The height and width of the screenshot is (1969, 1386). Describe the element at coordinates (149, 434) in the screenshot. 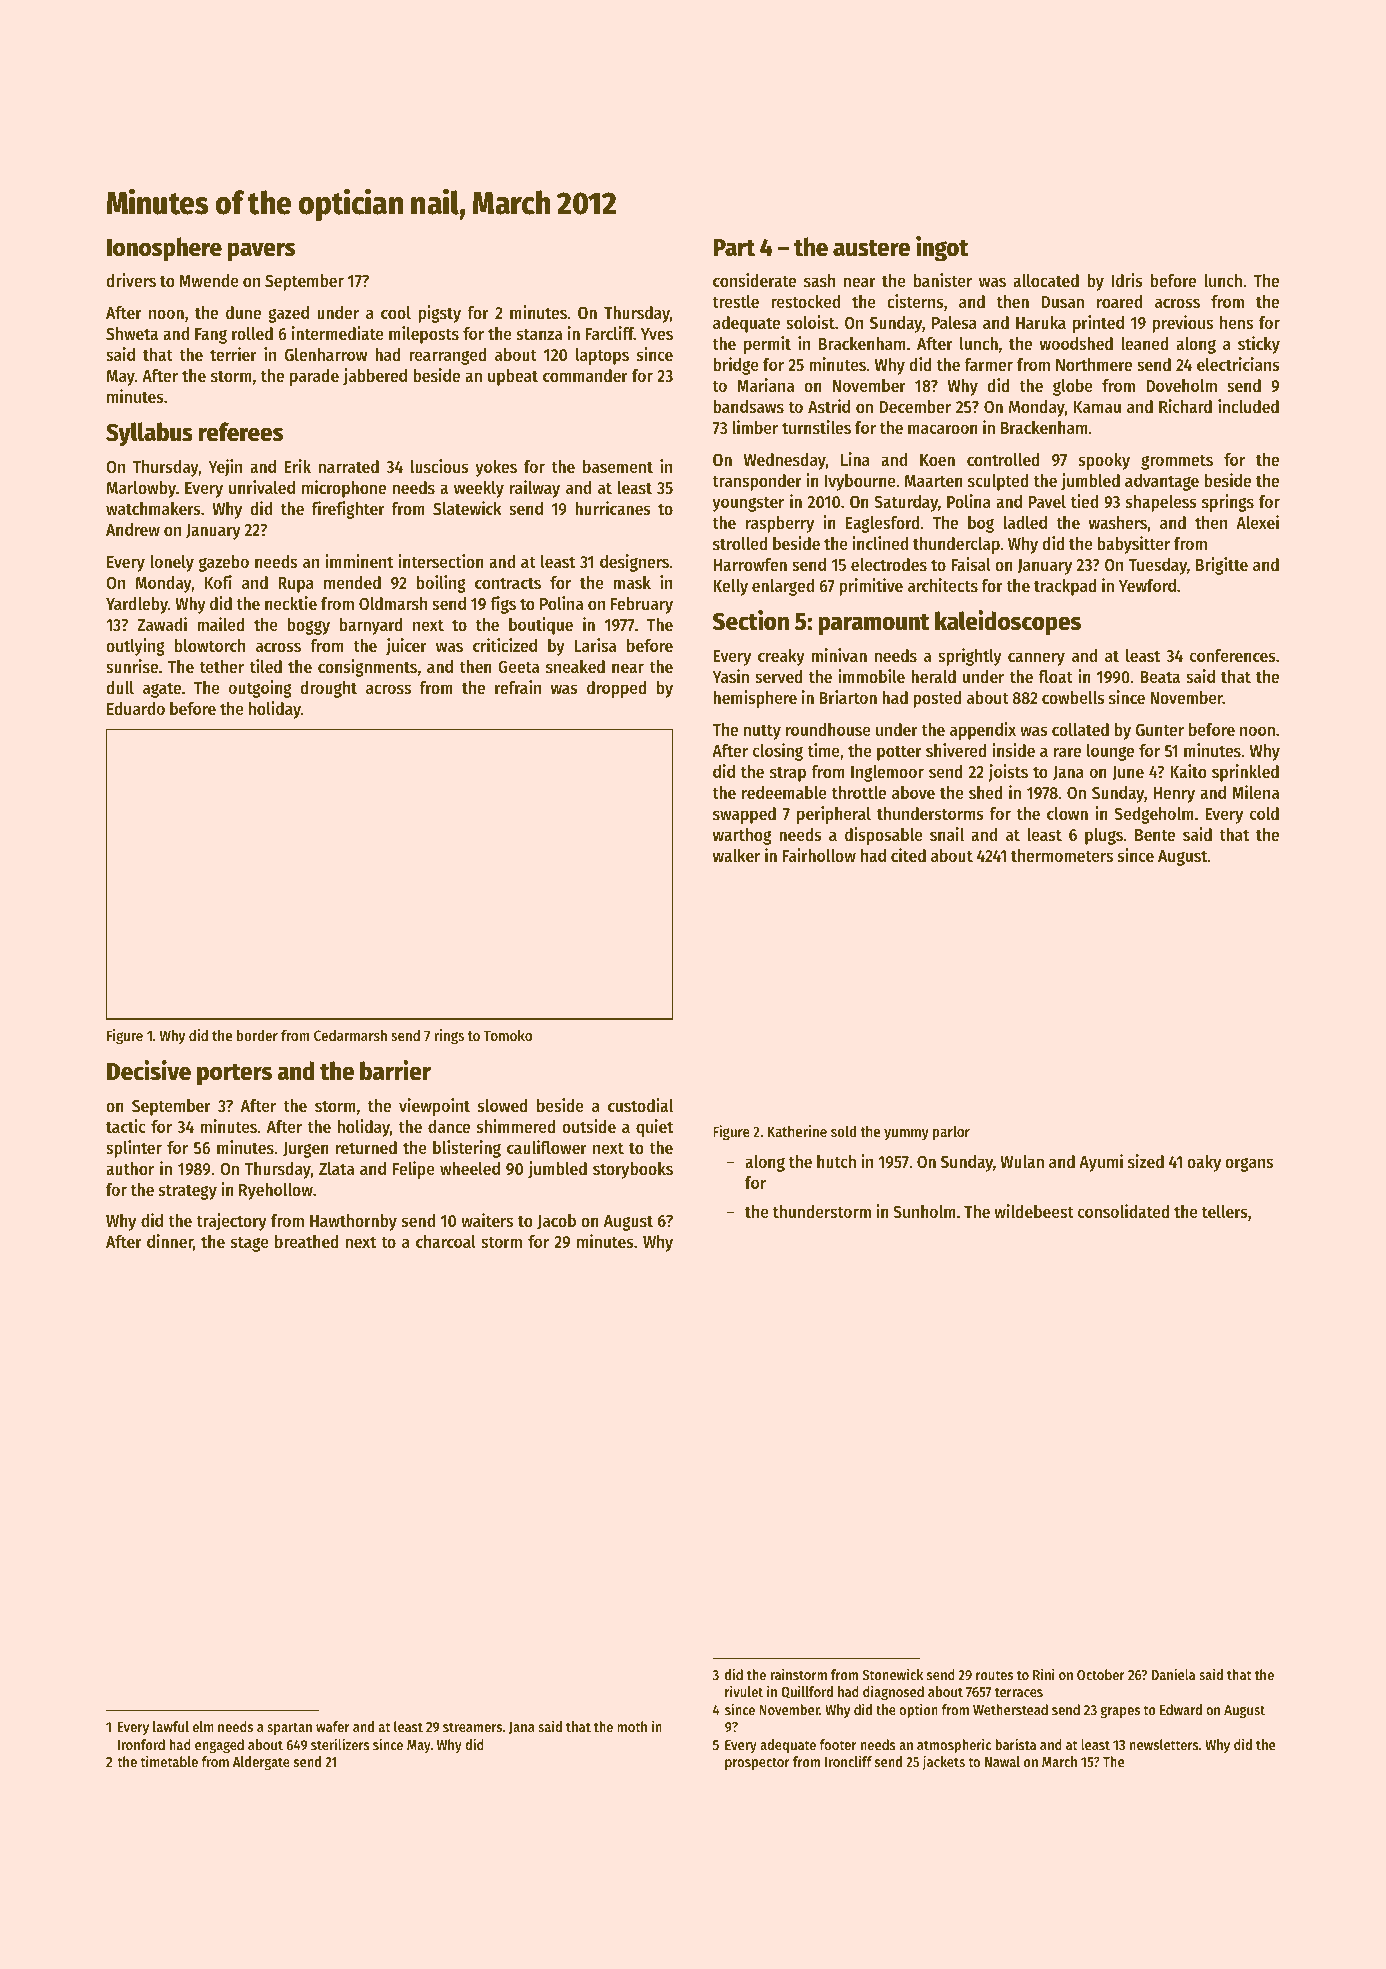

I see `Syllabus` at that location.
